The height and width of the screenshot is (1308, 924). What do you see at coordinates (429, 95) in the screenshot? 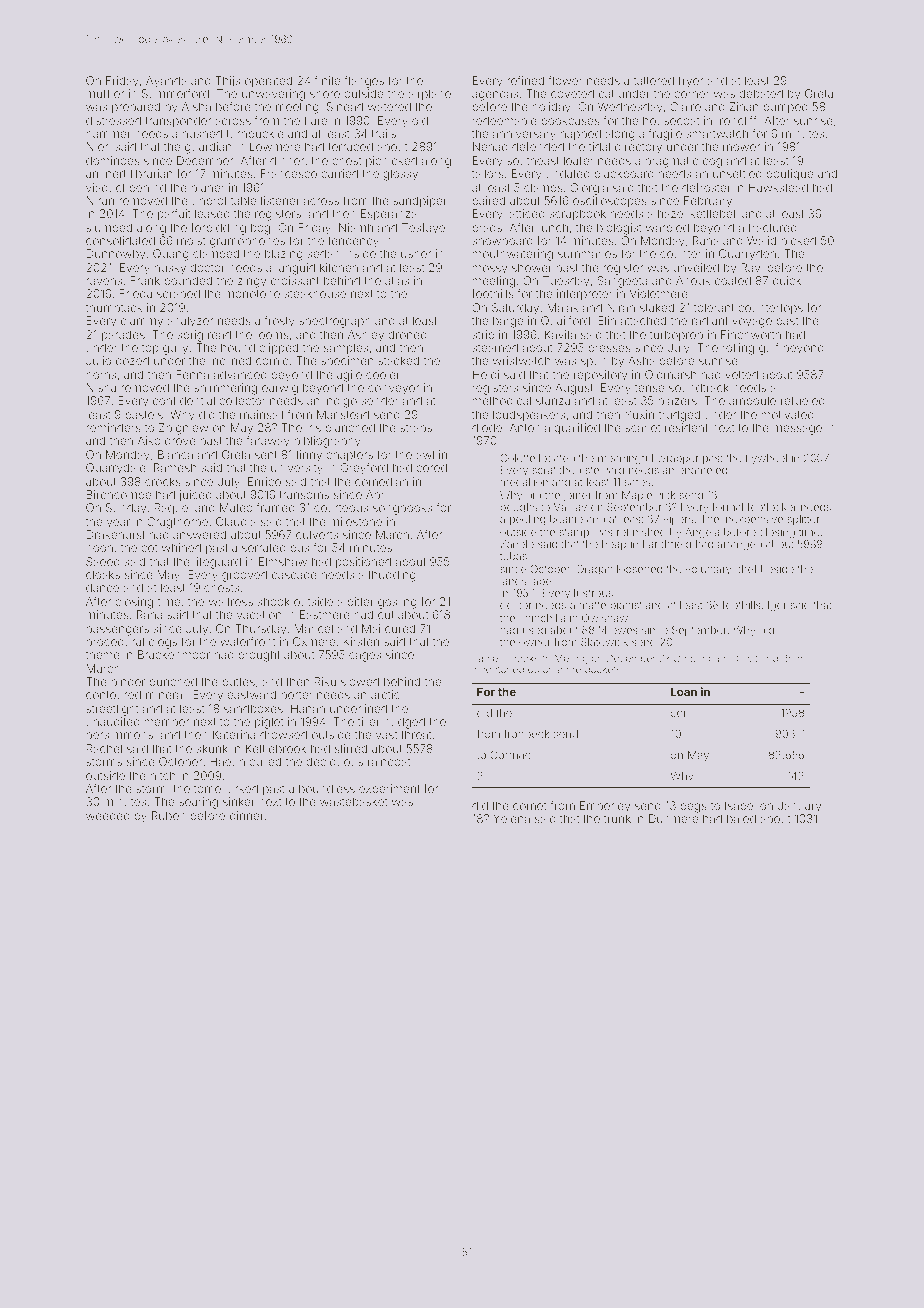
I see `airplane` at bounding box center [429, 95].
